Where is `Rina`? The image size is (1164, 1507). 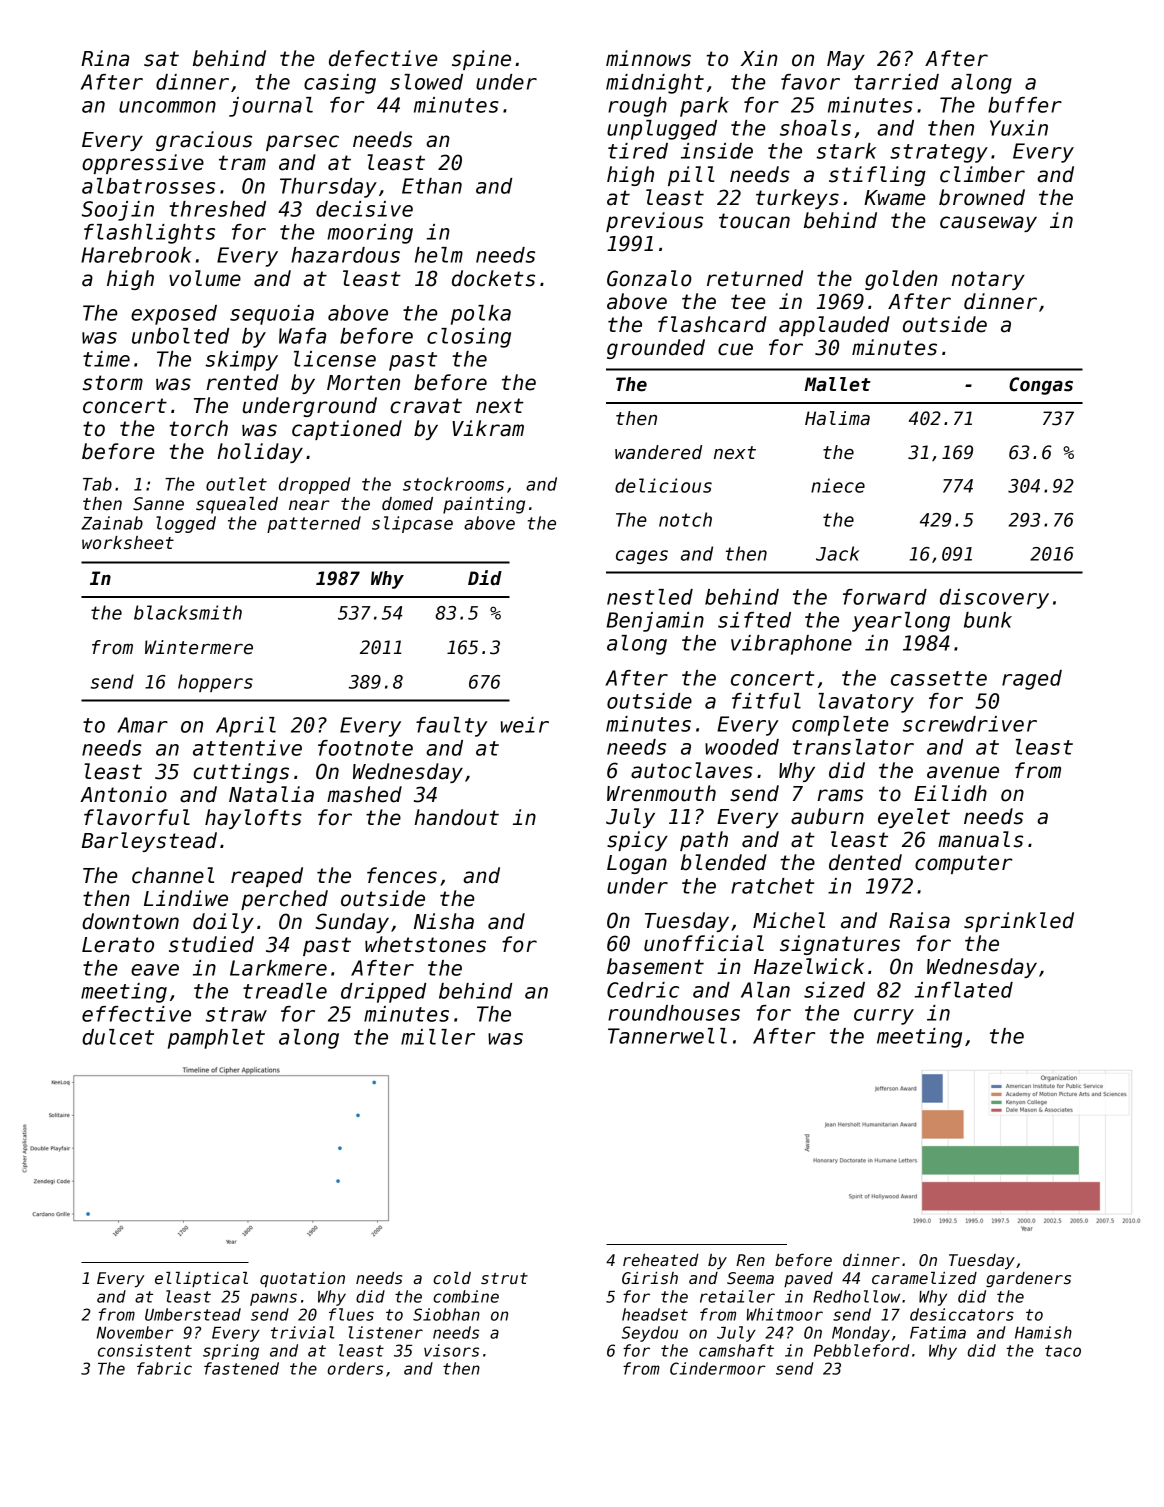
Rina is located at coordinates (105, 58).
